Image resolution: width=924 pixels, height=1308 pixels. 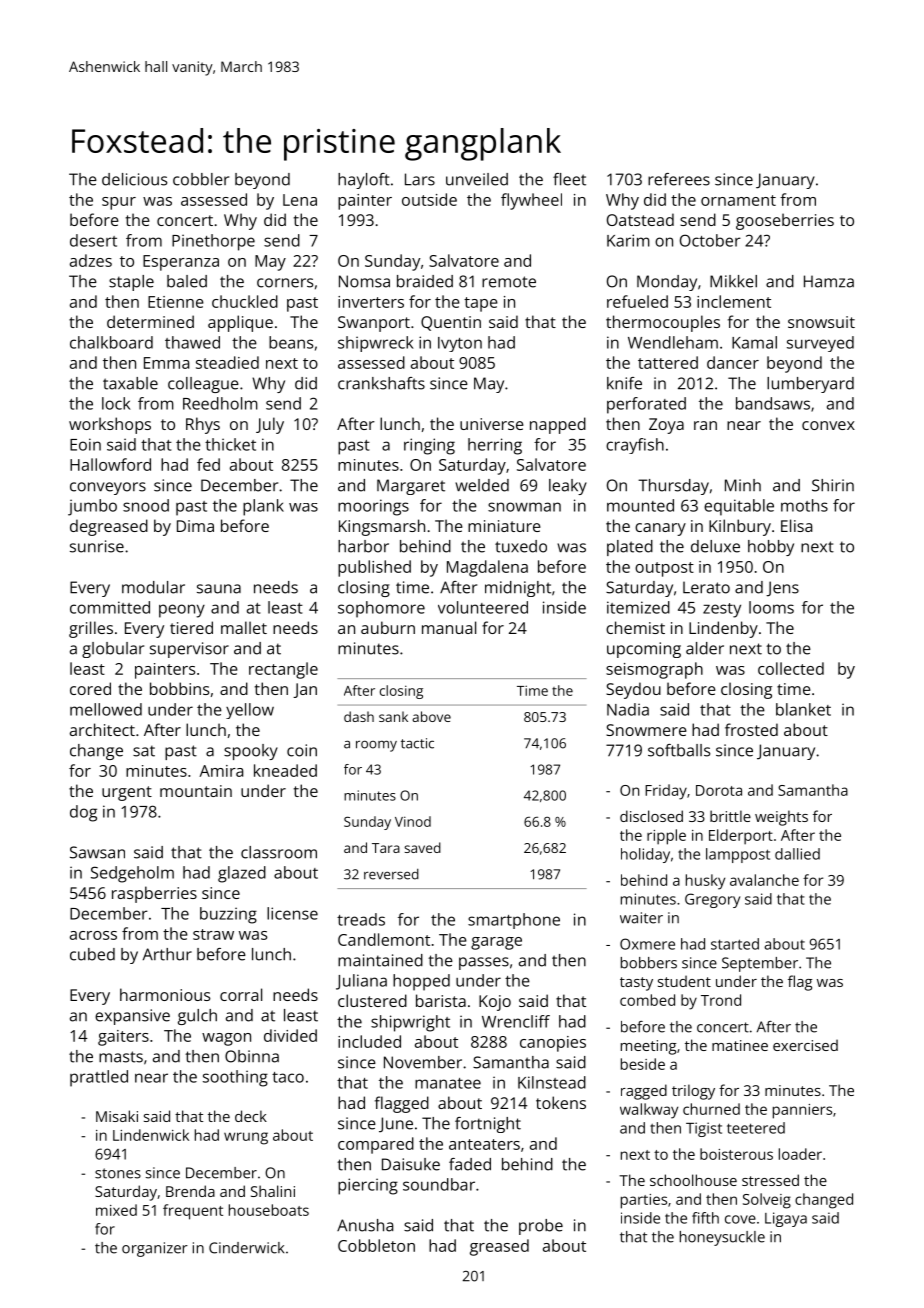 What do you see at coordinates (131, 283) in the document?
I see `staple` at bounding box center [131, 283].
